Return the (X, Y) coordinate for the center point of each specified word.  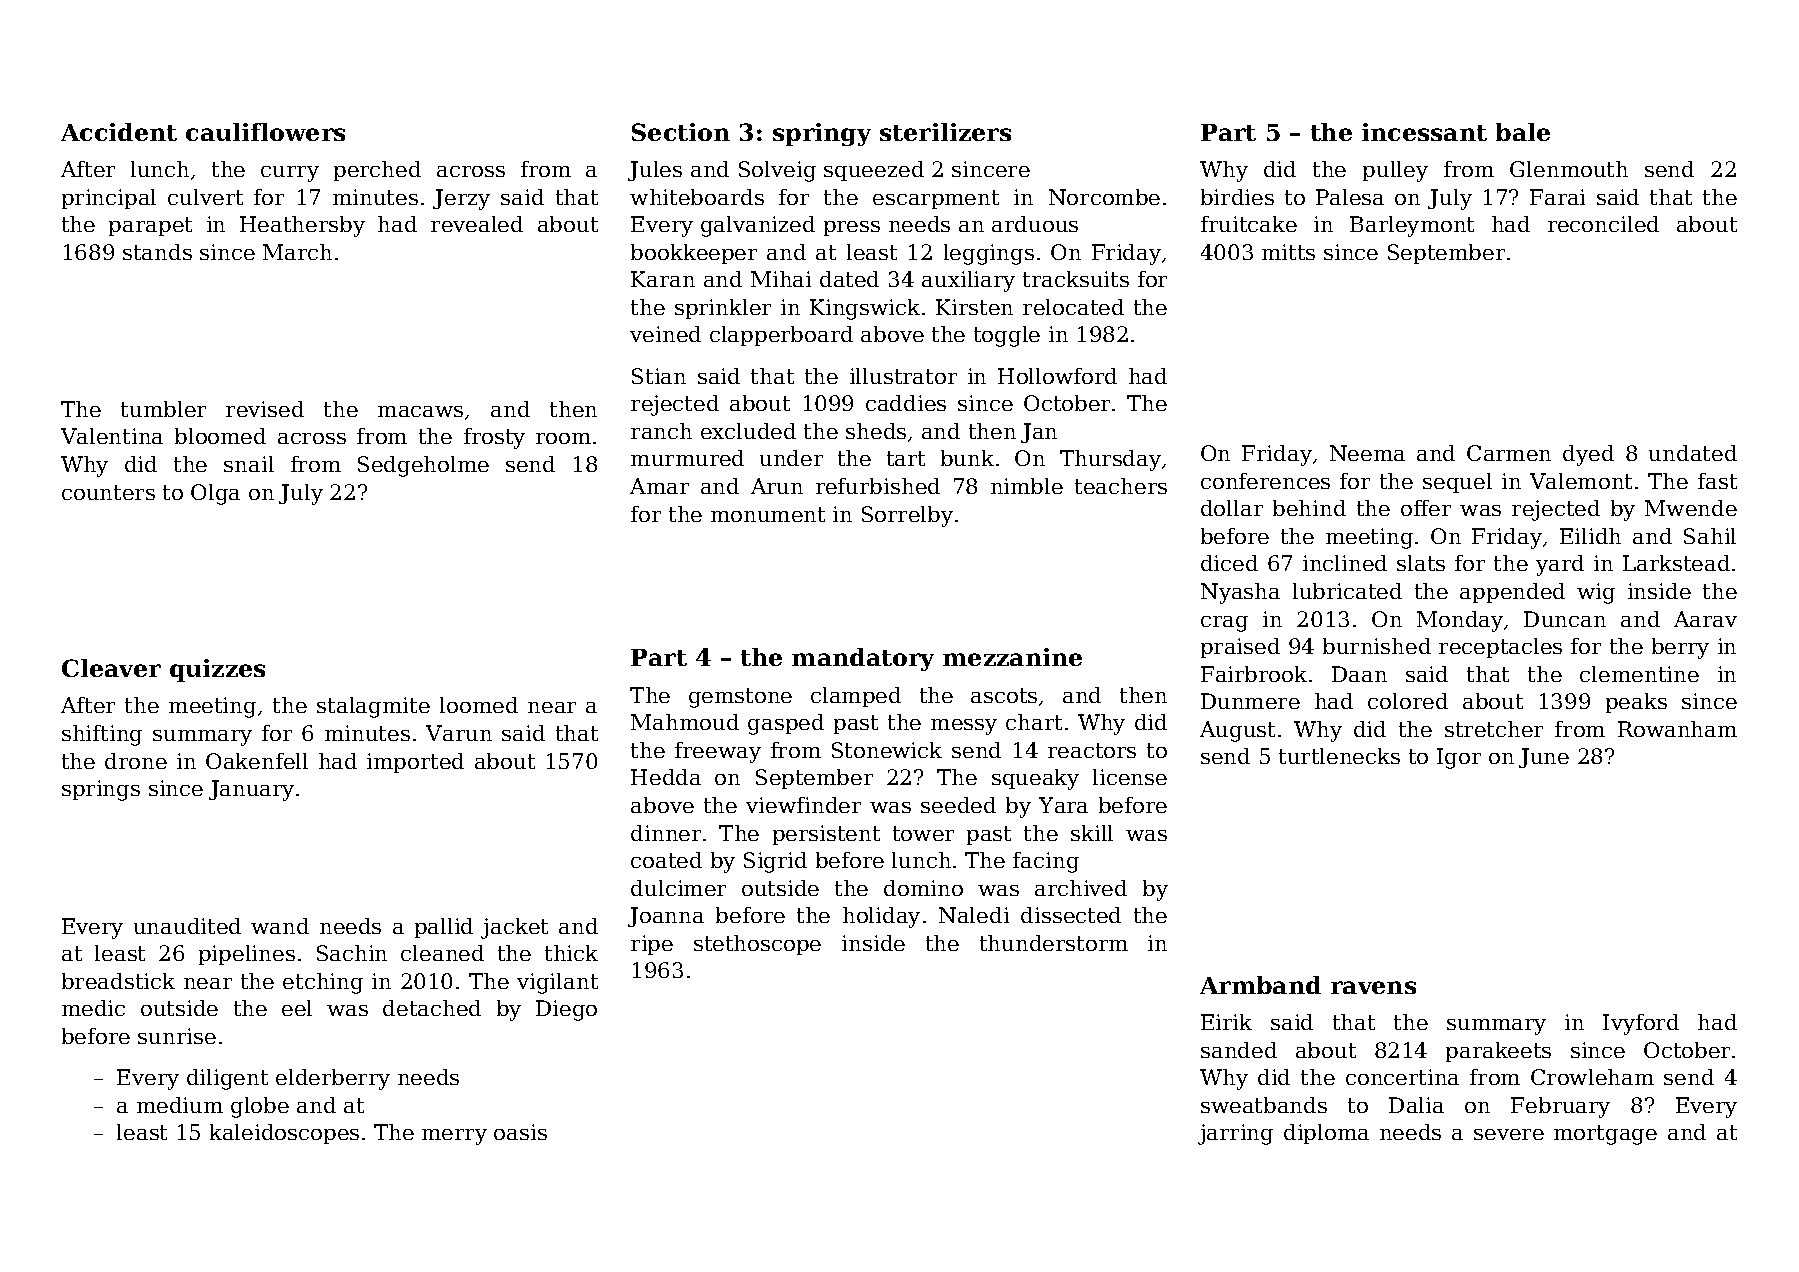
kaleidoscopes (284, 1134)
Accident (119, 132)
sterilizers (945, 132)
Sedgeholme (423, 466)
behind (1309, 508)
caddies (906, 403)
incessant (1424, 132)
